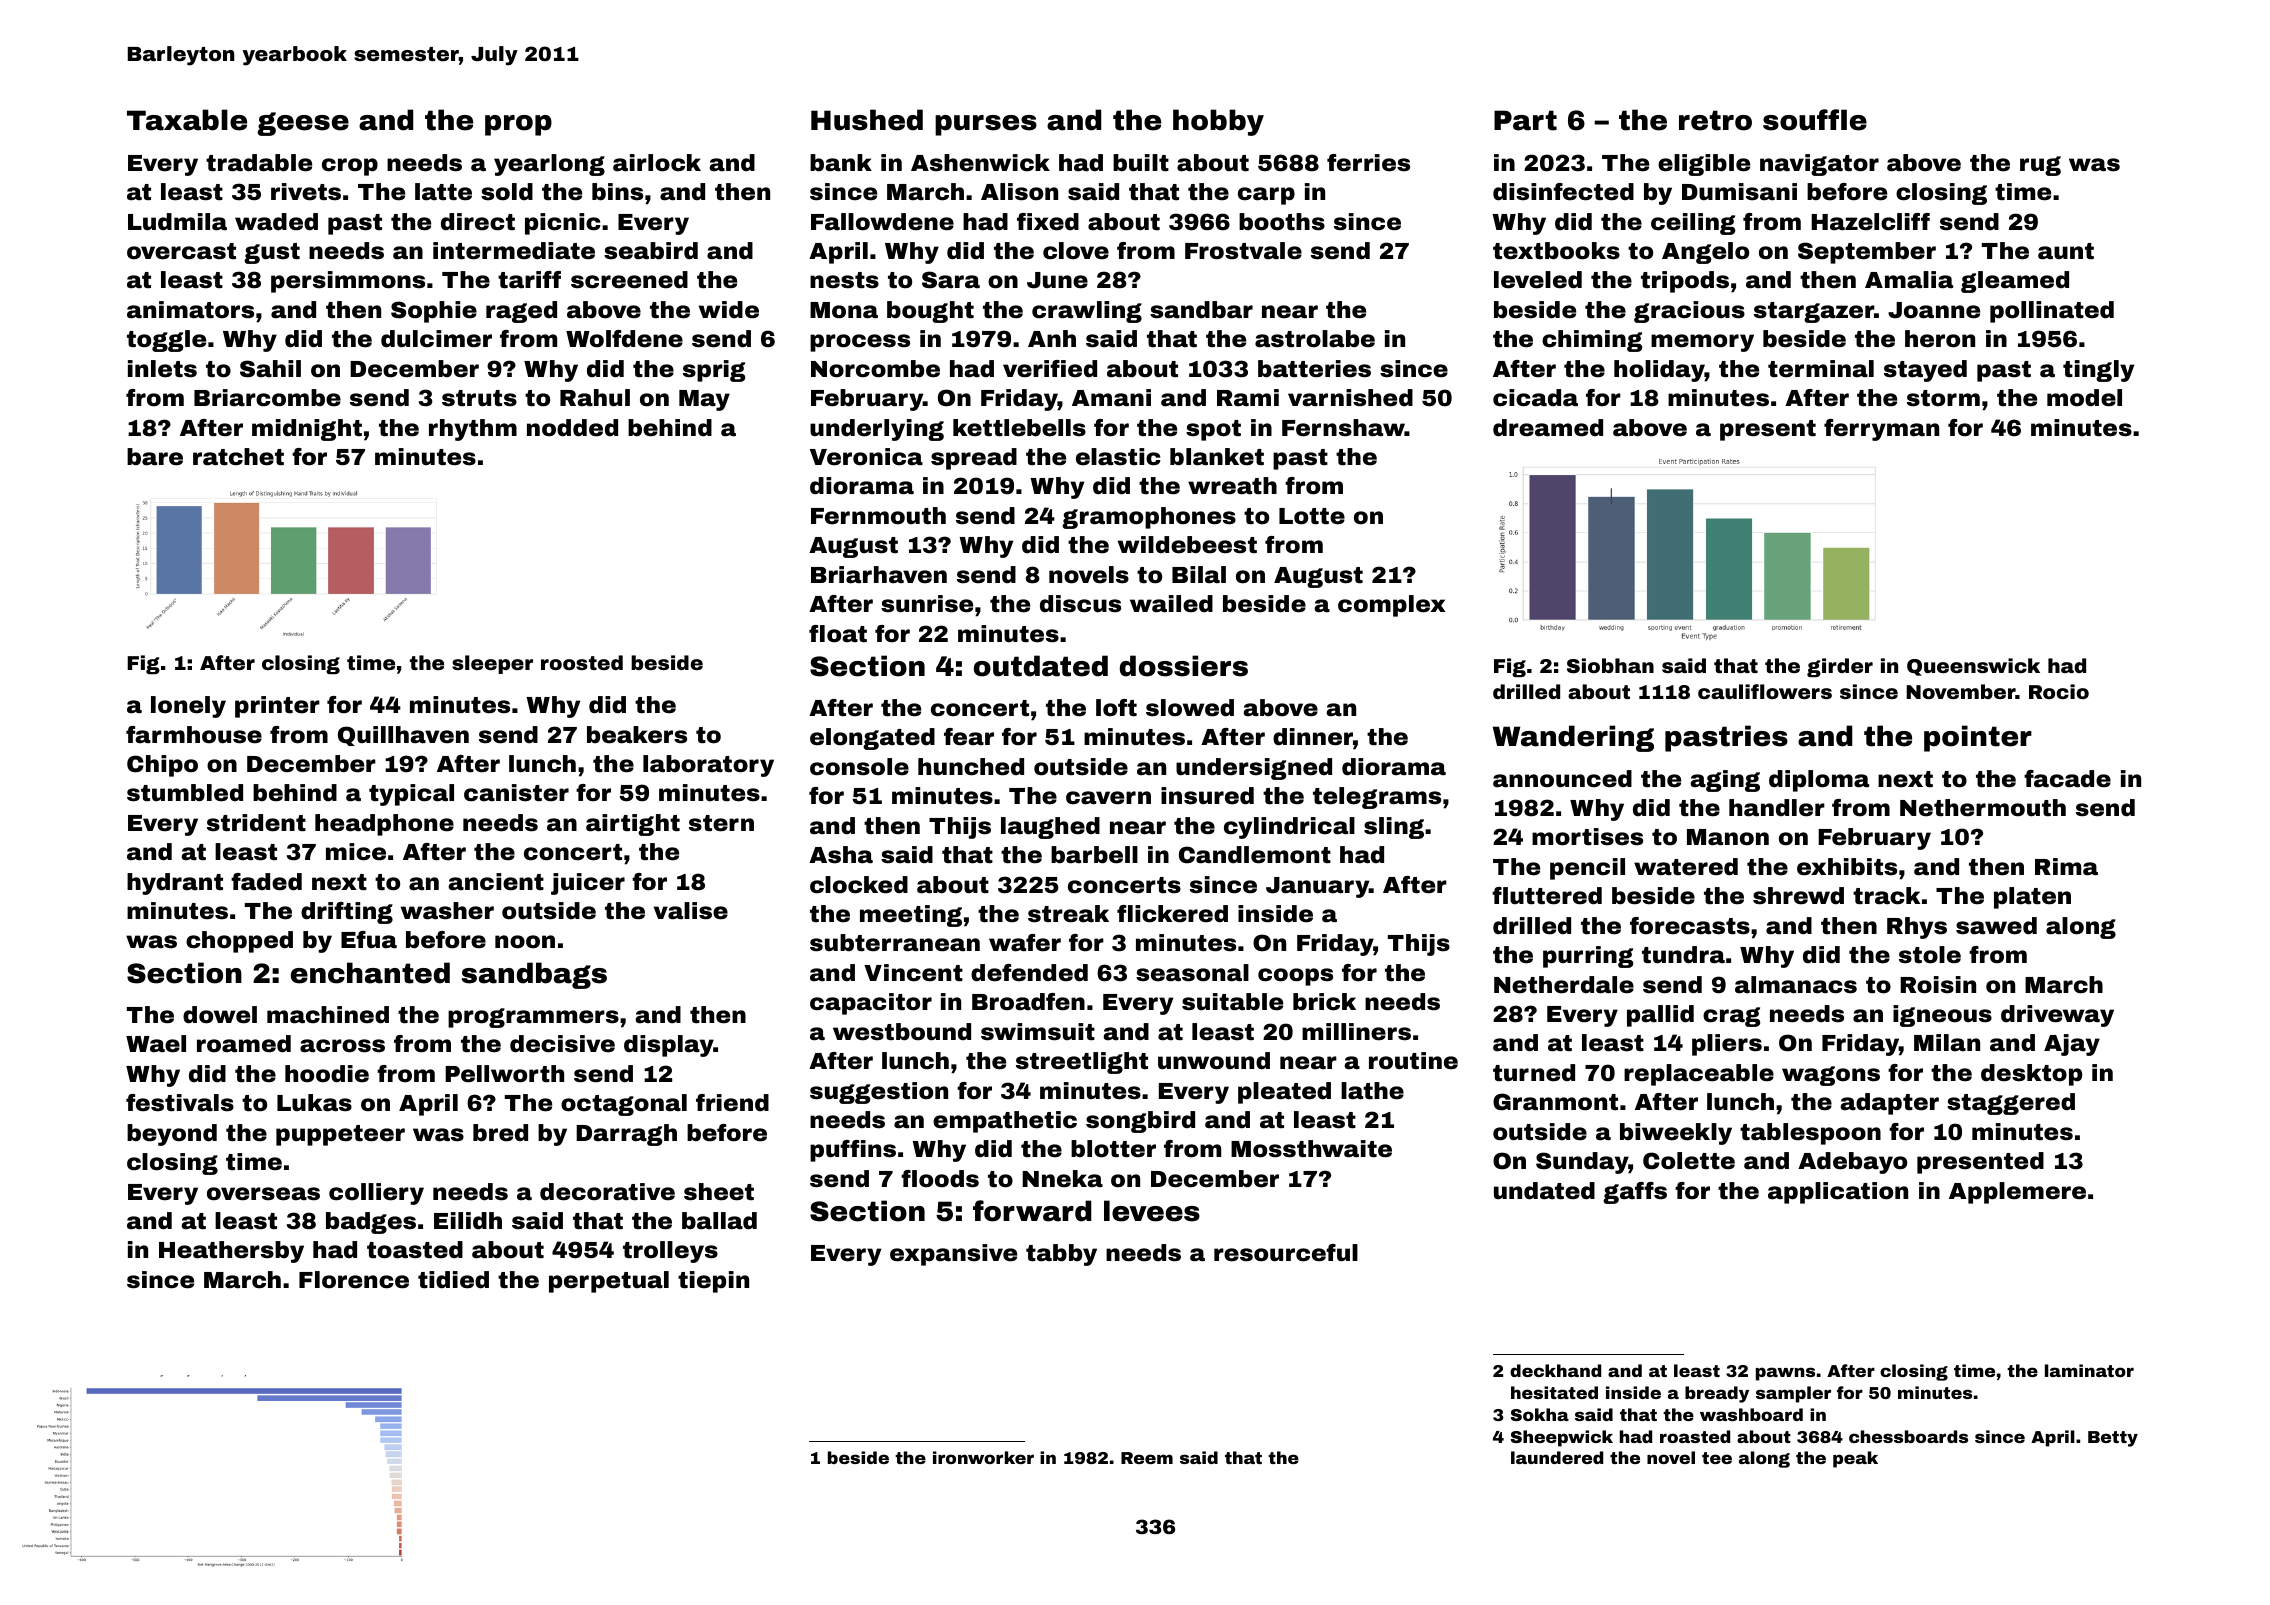 Image resolution: width=2270 pixels, height=1605 pixels. Describe the element at coordinates (974, 459) in the screenshot. I see `spread` at that location.
